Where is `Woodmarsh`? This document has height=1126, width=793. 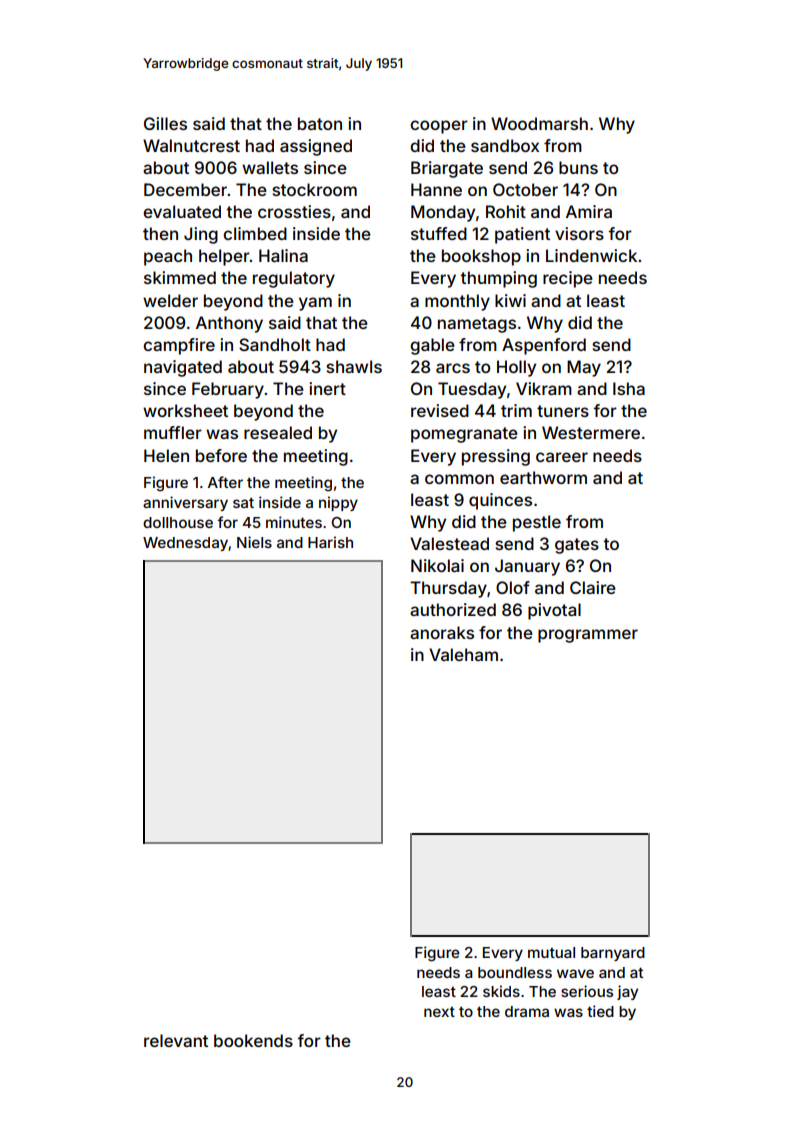
Woodmarsh is located at coordinates (539, 123).
